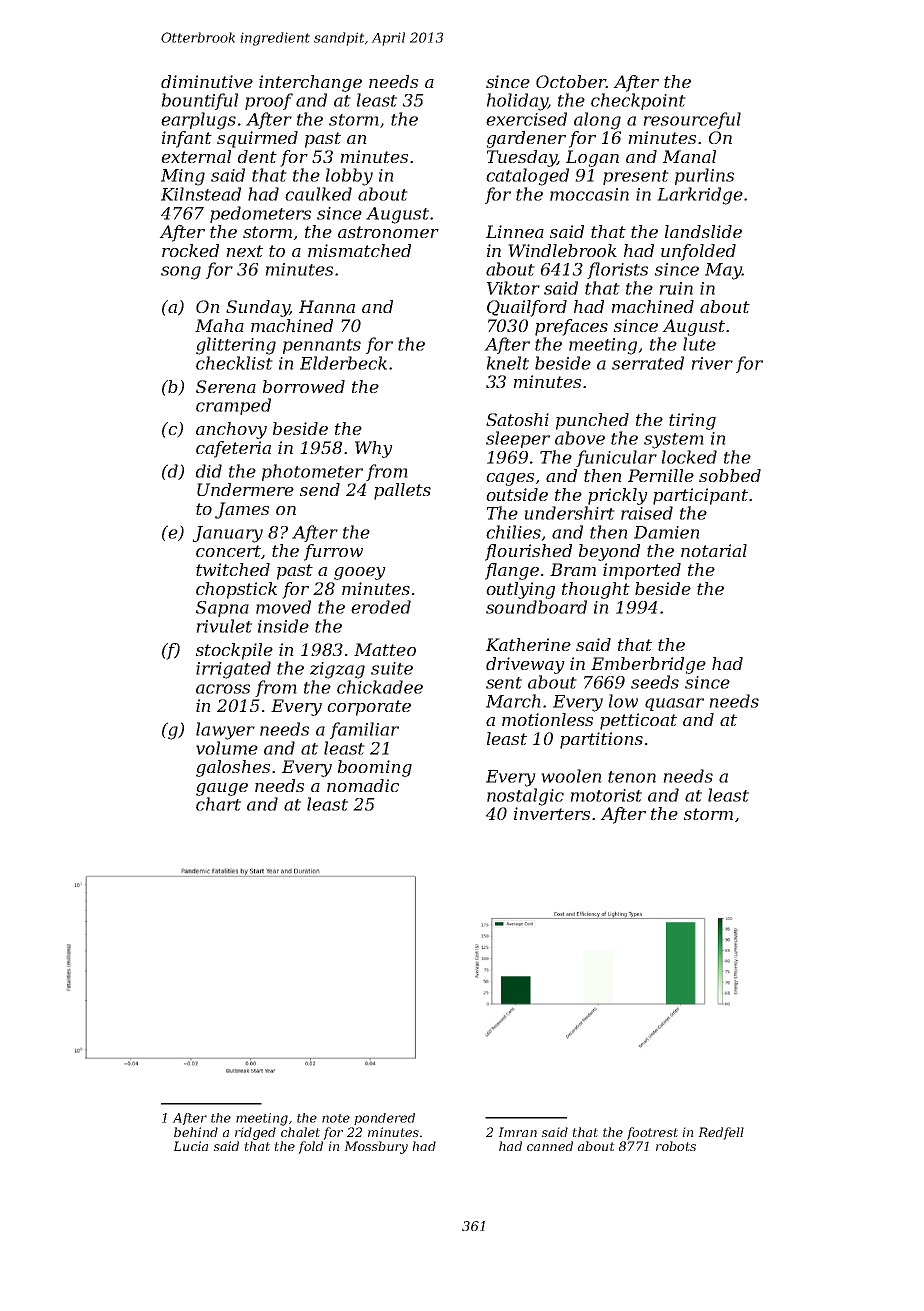  I want to click on pondered, so click(384, 1119).
